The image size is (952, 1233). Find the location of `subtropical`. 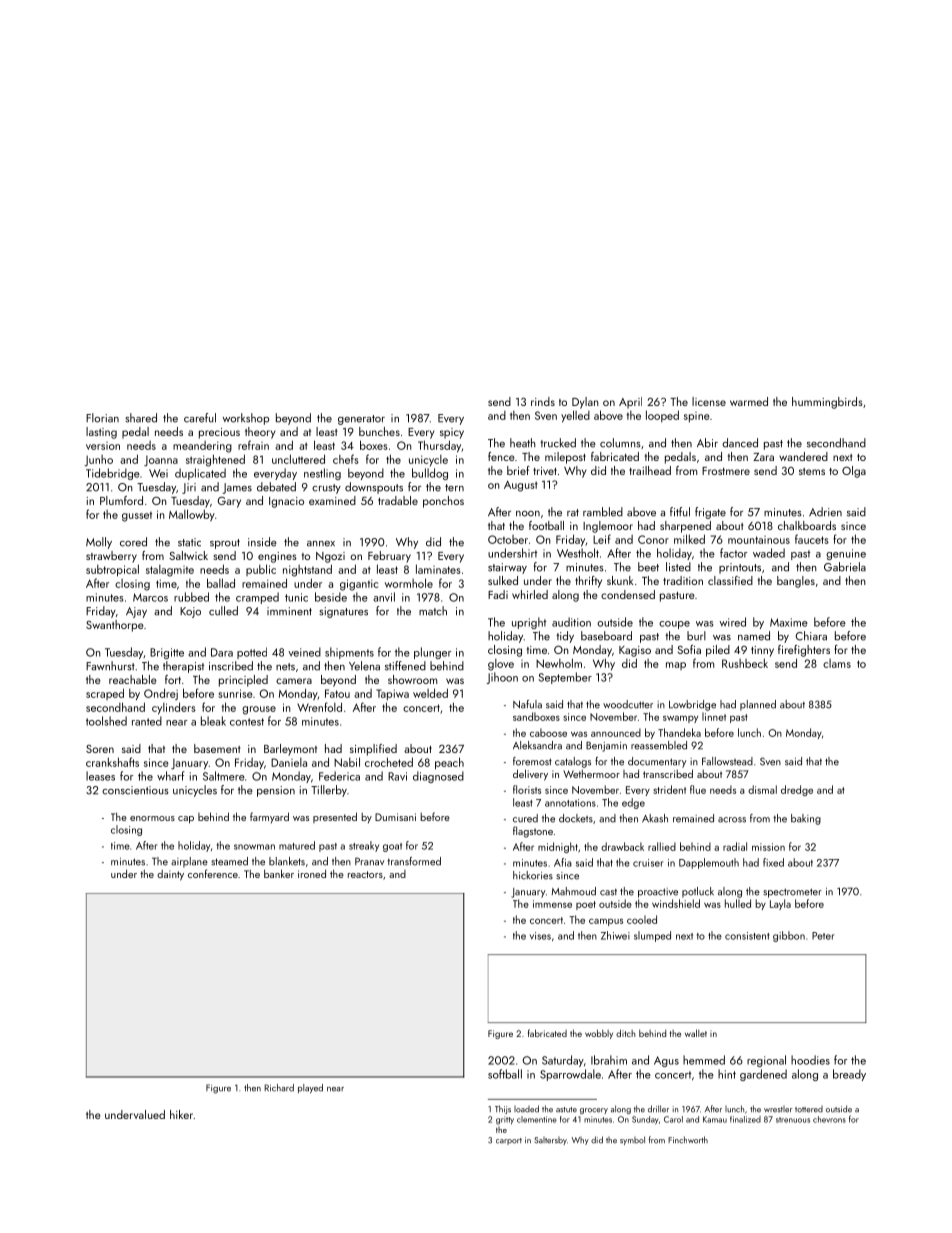

subtropical is located at coordinates (112, 570).
